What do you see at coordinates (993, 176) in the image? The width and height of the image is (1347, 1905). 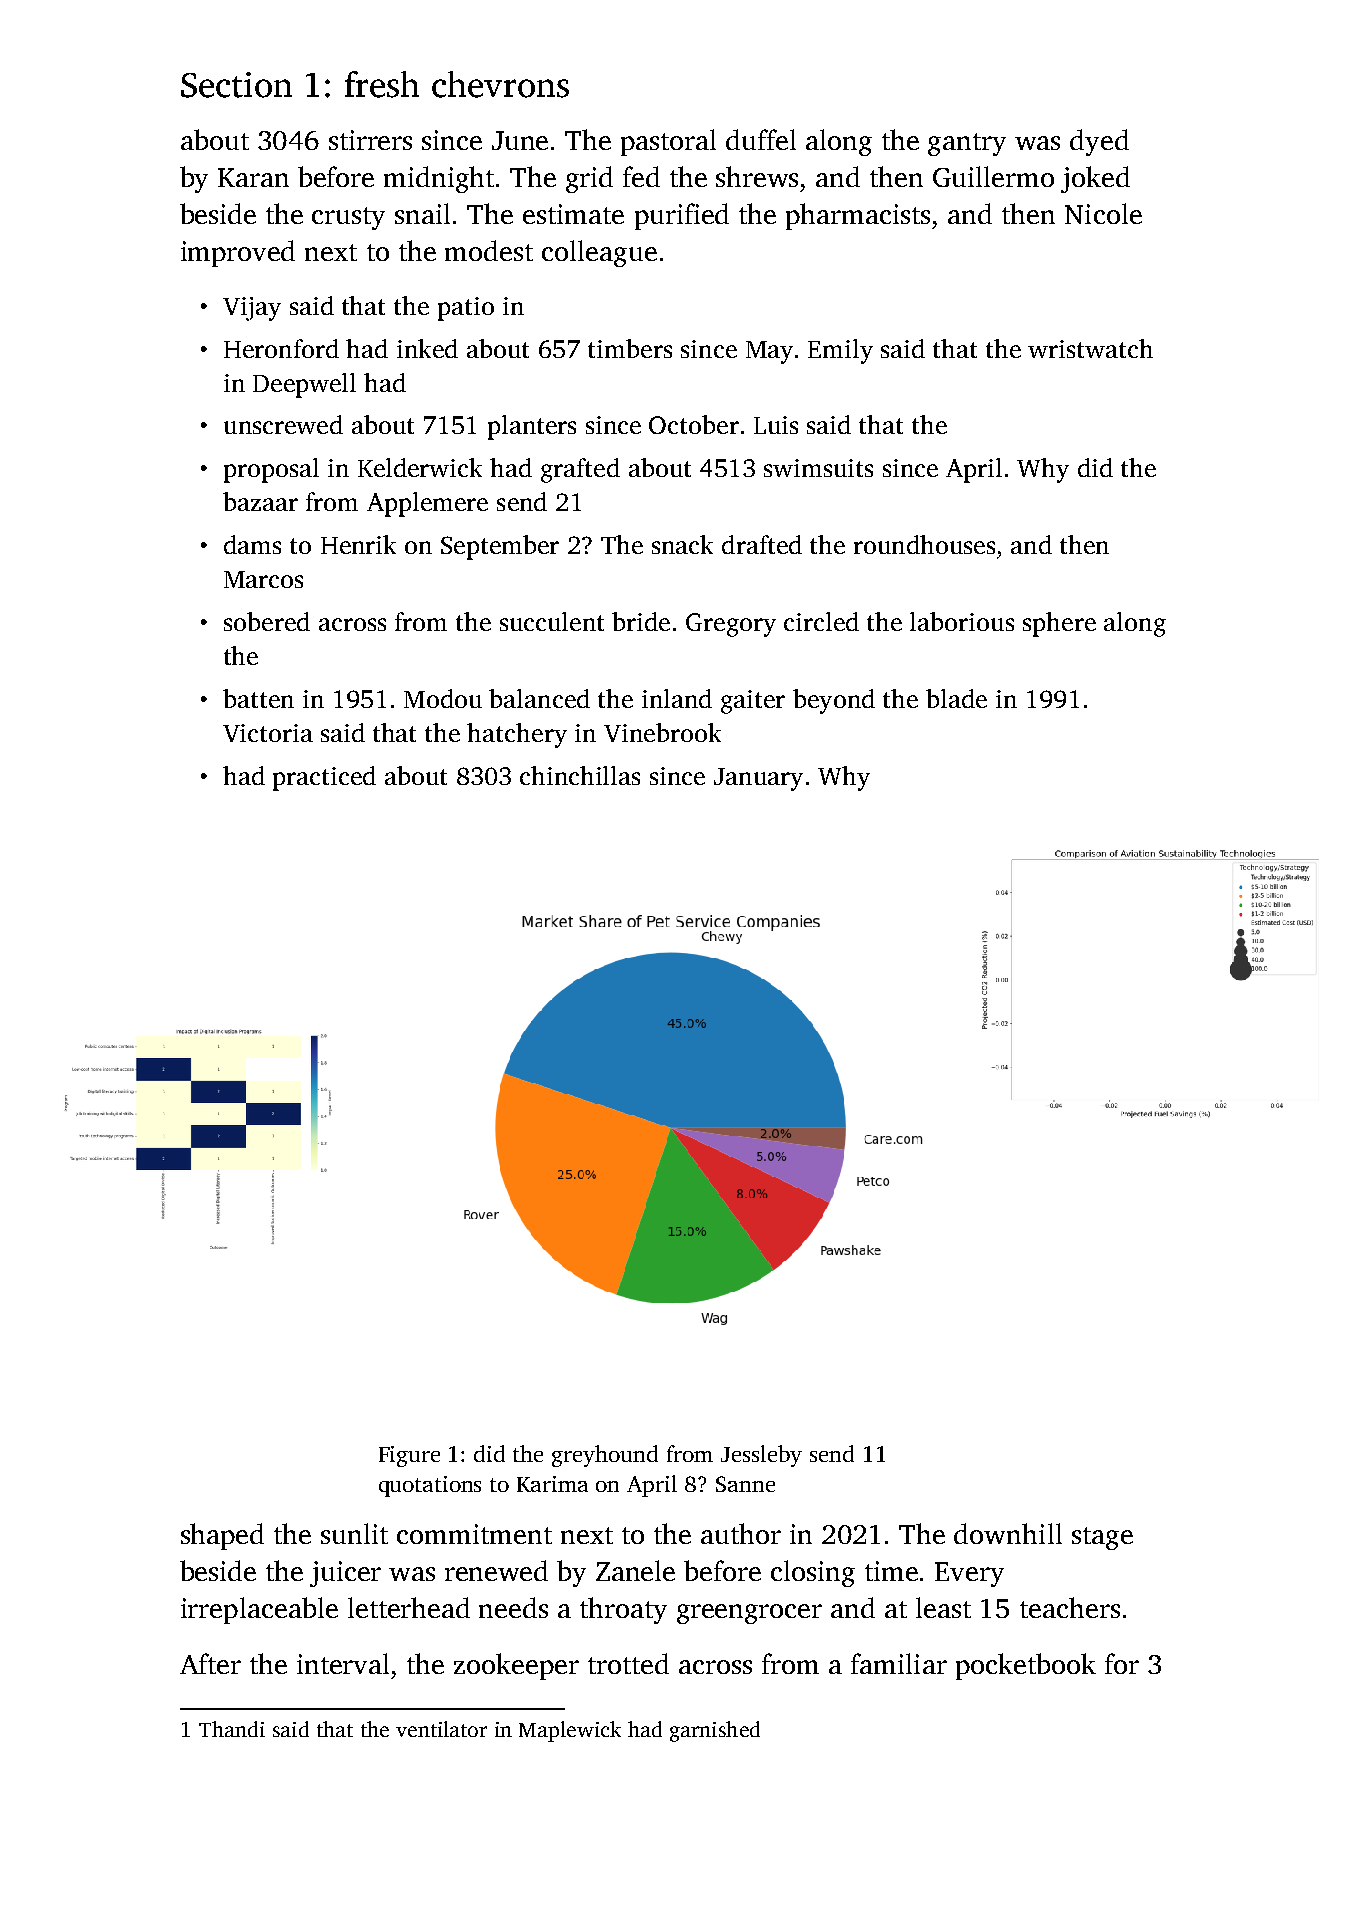 I see `Guillermo` at bounding box center [993, 176].
